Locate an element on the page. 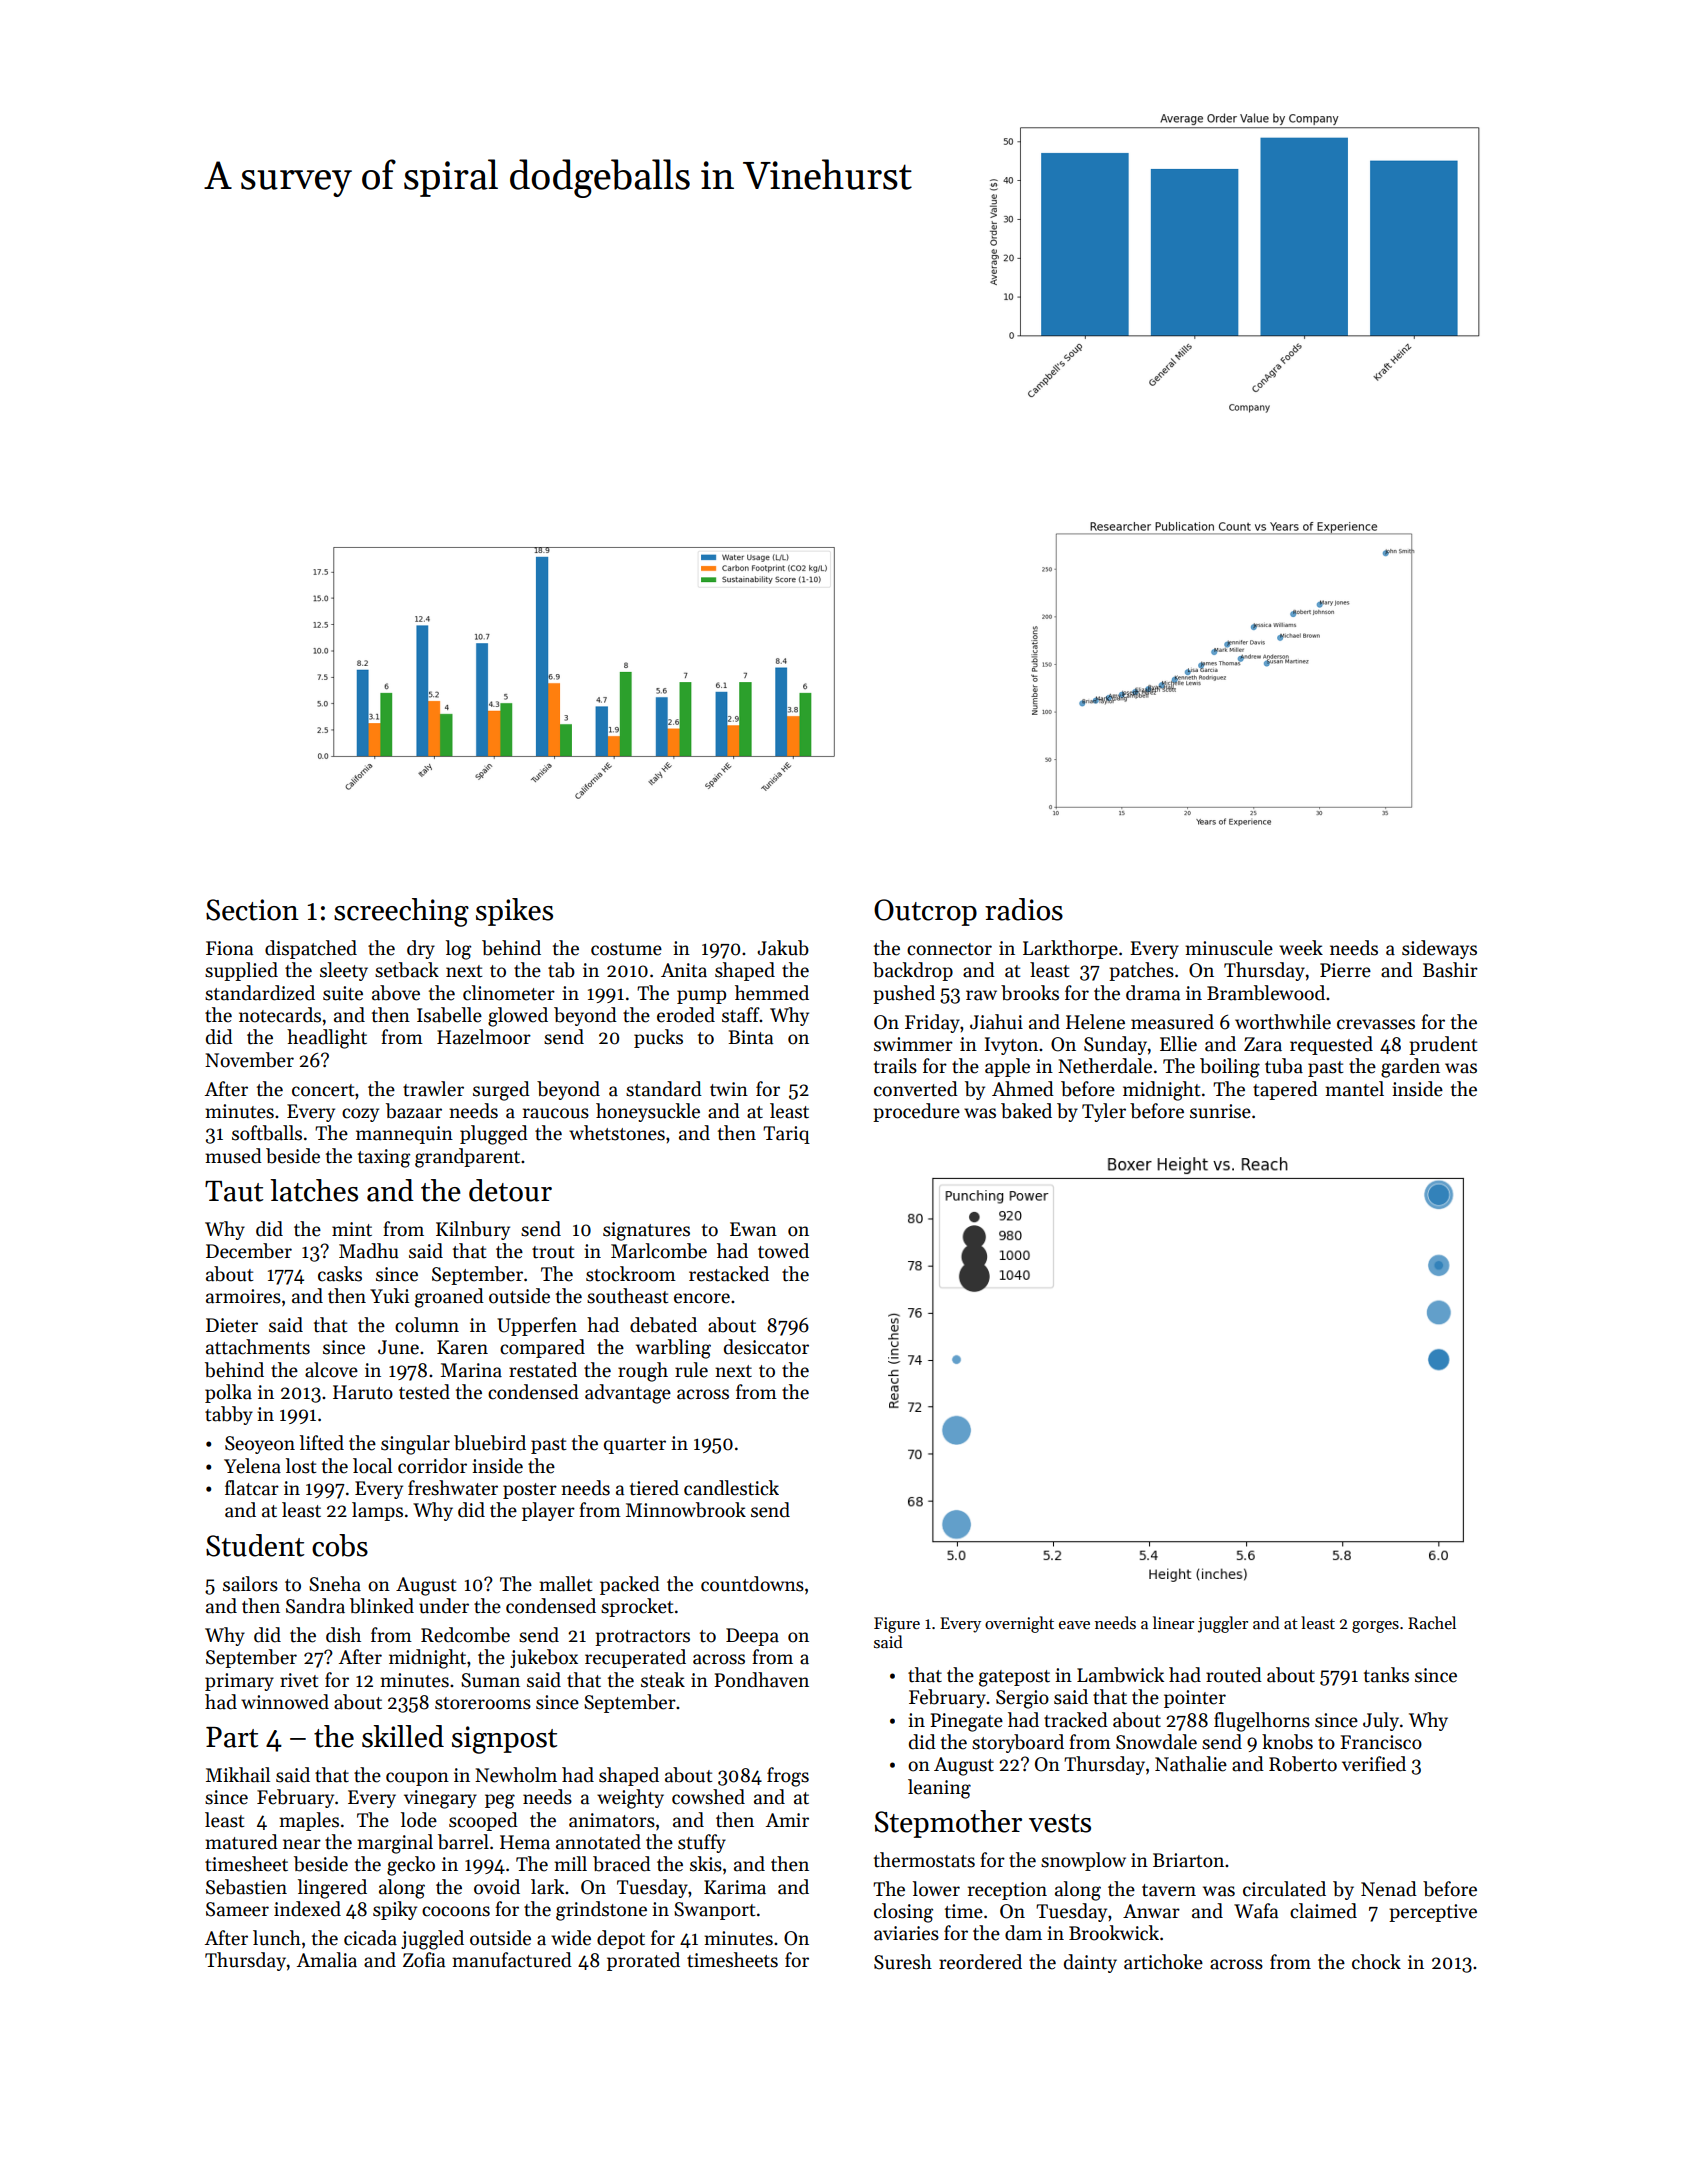 Image resolution: width=1683 pixels, height=2178 pixels. screeching is located at coordinates (401, 912).
